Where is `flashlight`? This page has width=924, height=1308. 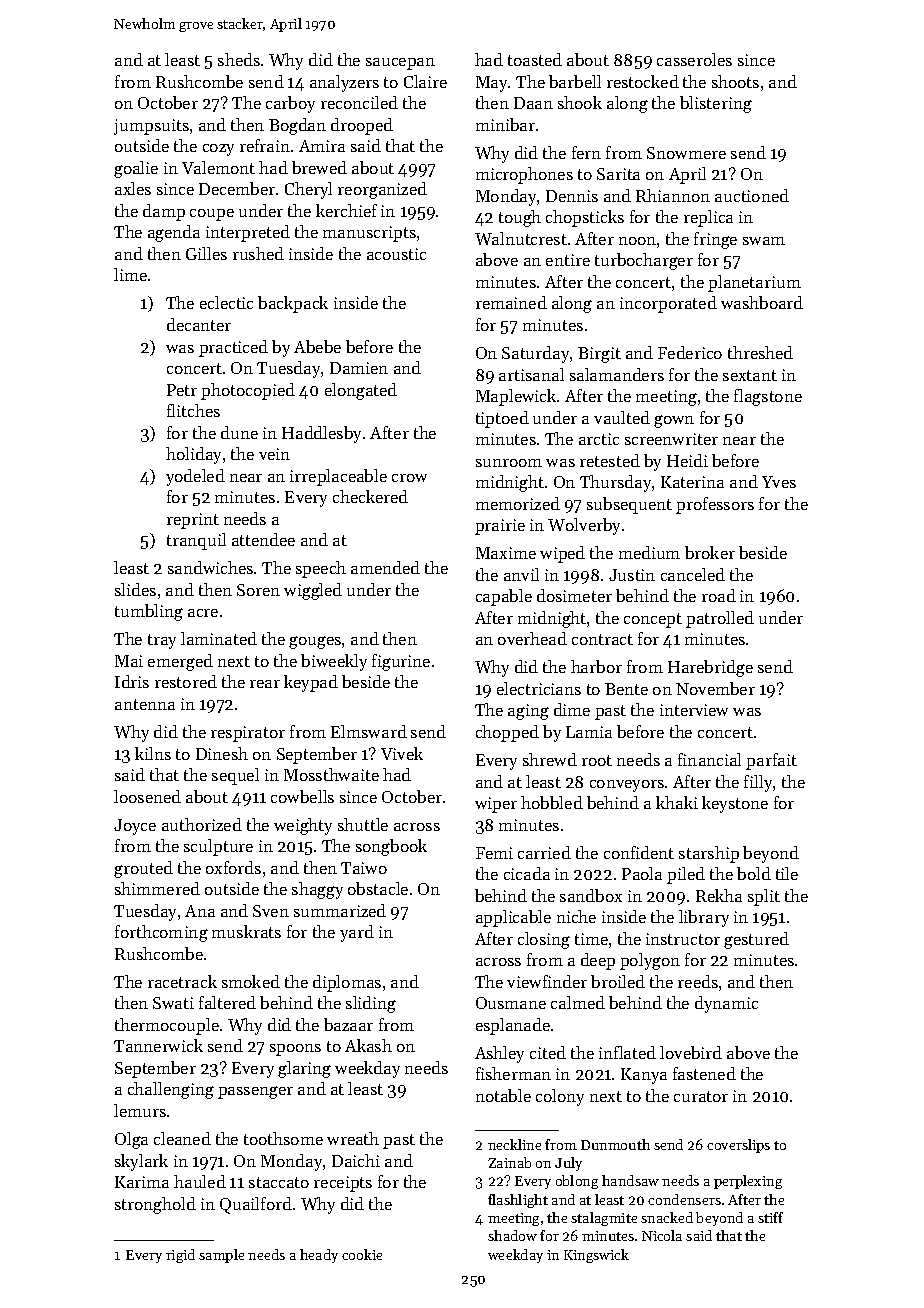
flashlight is located at coordinates (518, 1201).
